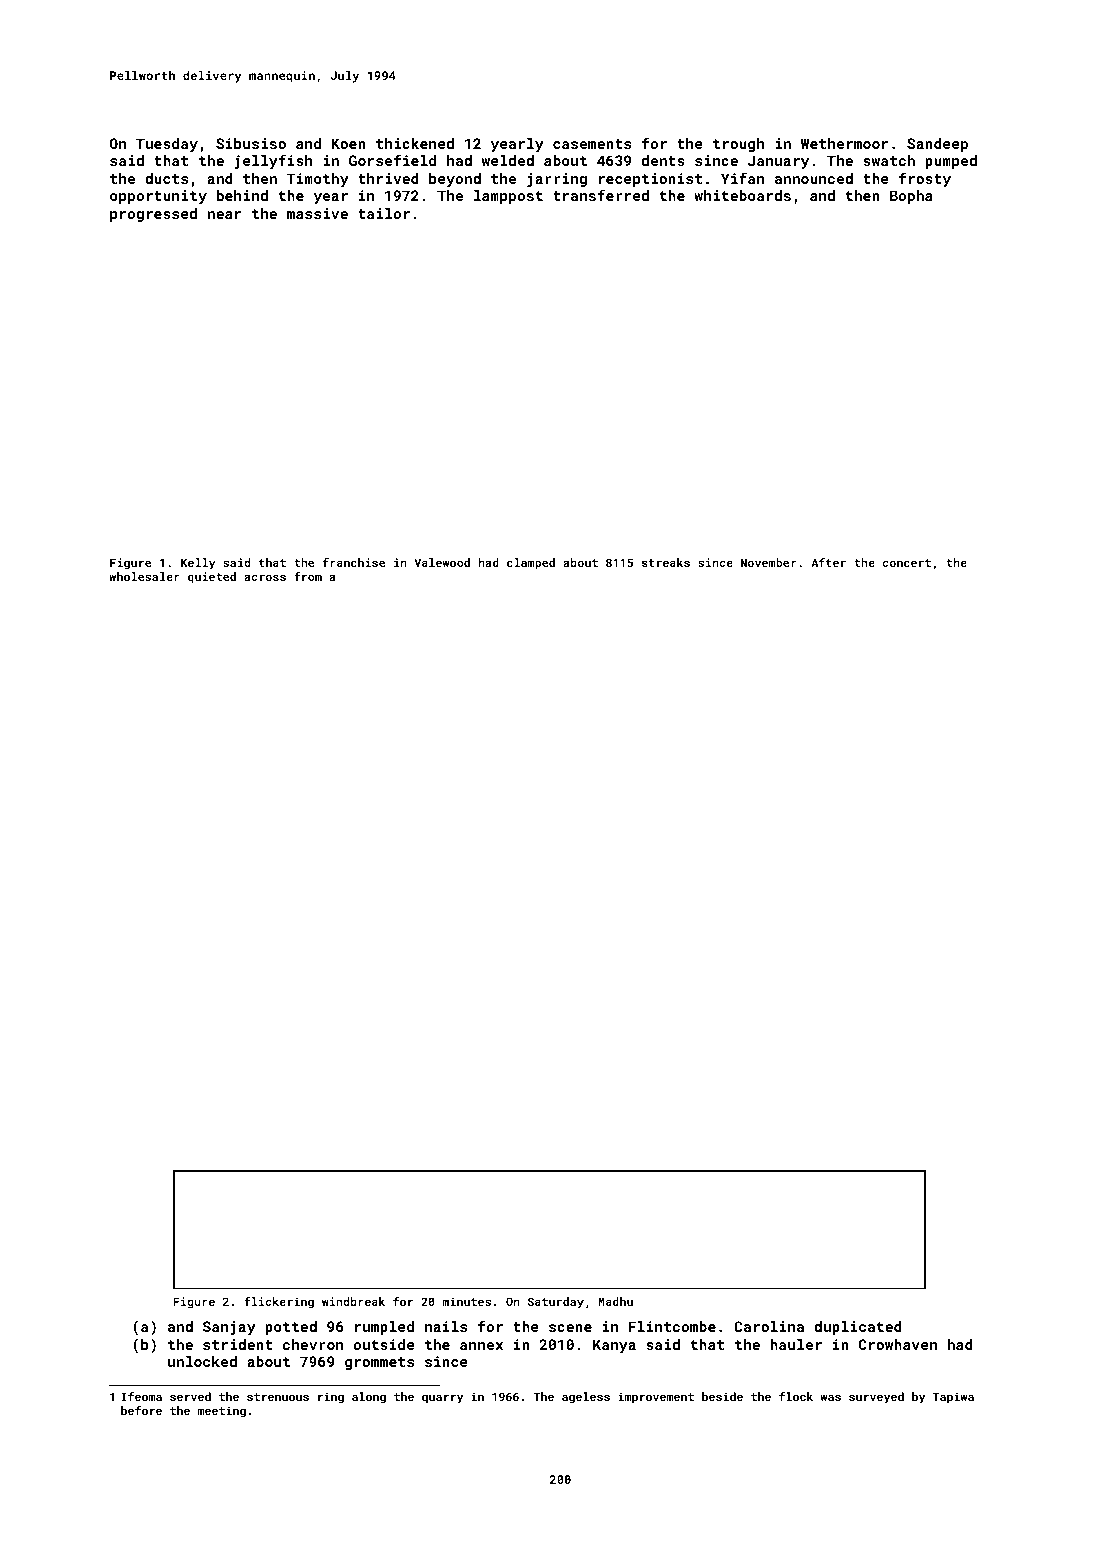 The image size is (1099, 1554). I want to click on quieted, so click(212, 578).
